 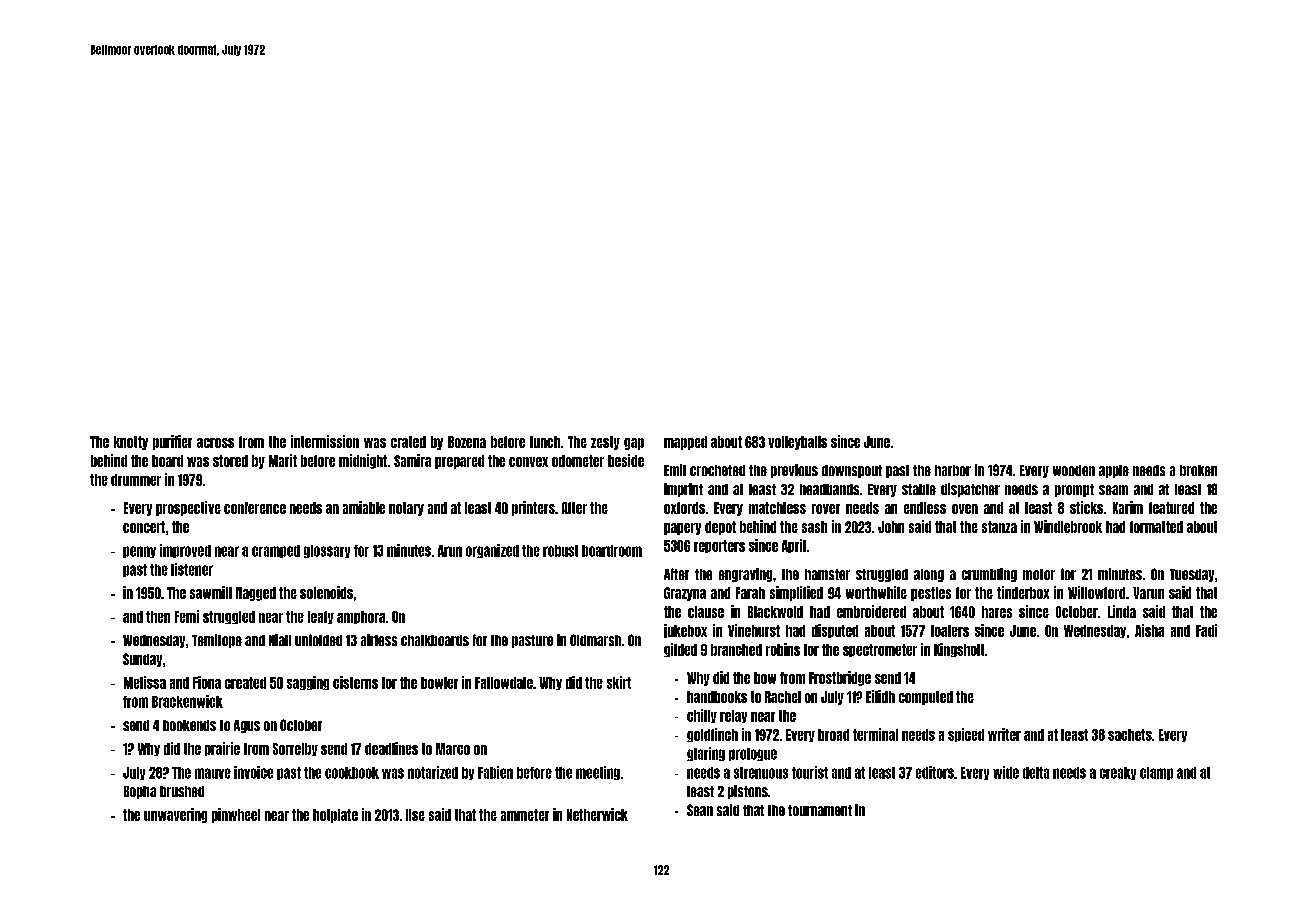 I want to click on prairie, so click(x=222, y=749).
